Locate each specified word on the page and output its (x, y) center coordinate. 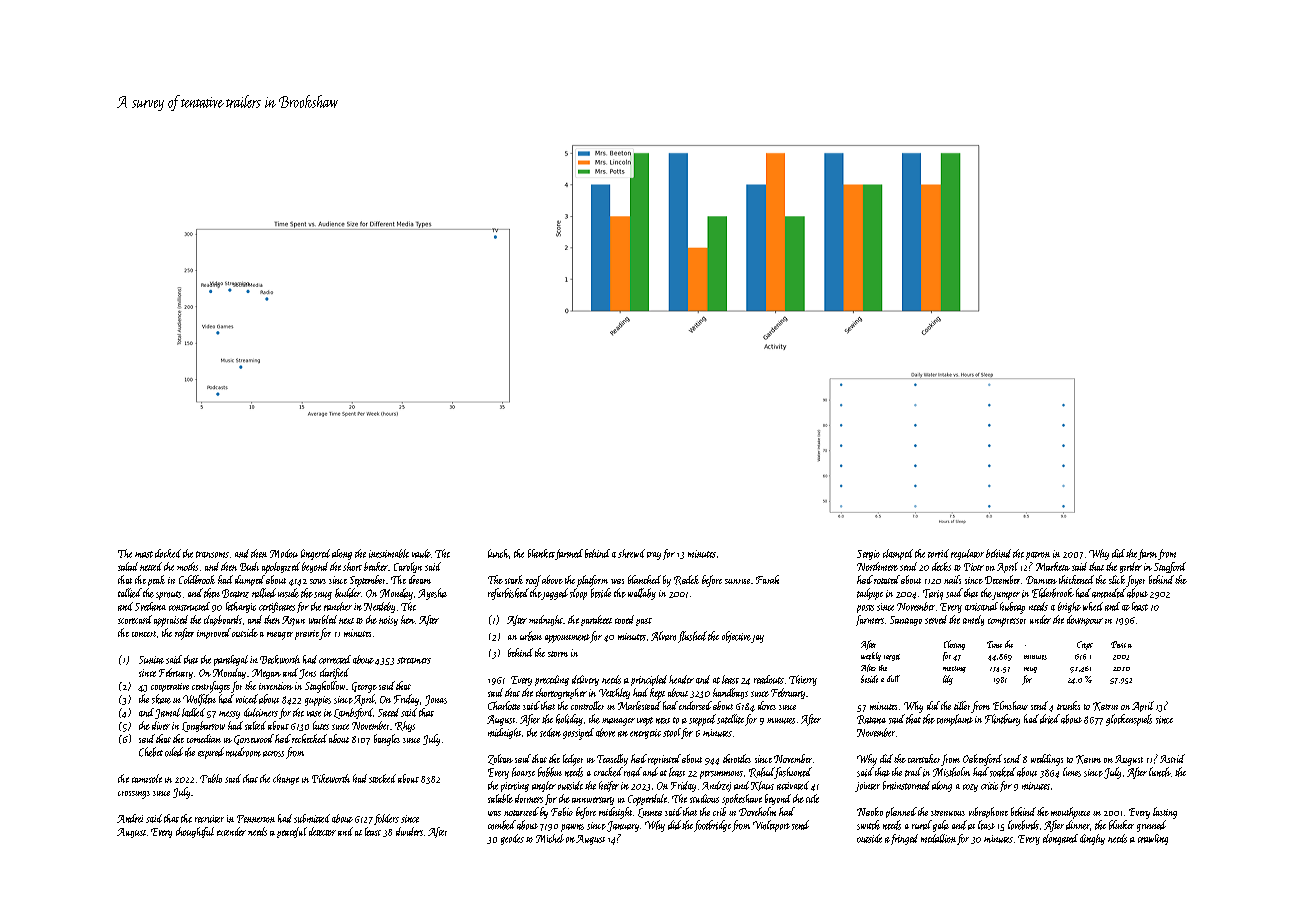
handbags (730, 693)
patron (1038, 556)
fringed (904, 839)
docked (168, 553)
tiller (962, 705)
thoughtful (195, 832)
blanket (541, 553)
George (364, 687)
